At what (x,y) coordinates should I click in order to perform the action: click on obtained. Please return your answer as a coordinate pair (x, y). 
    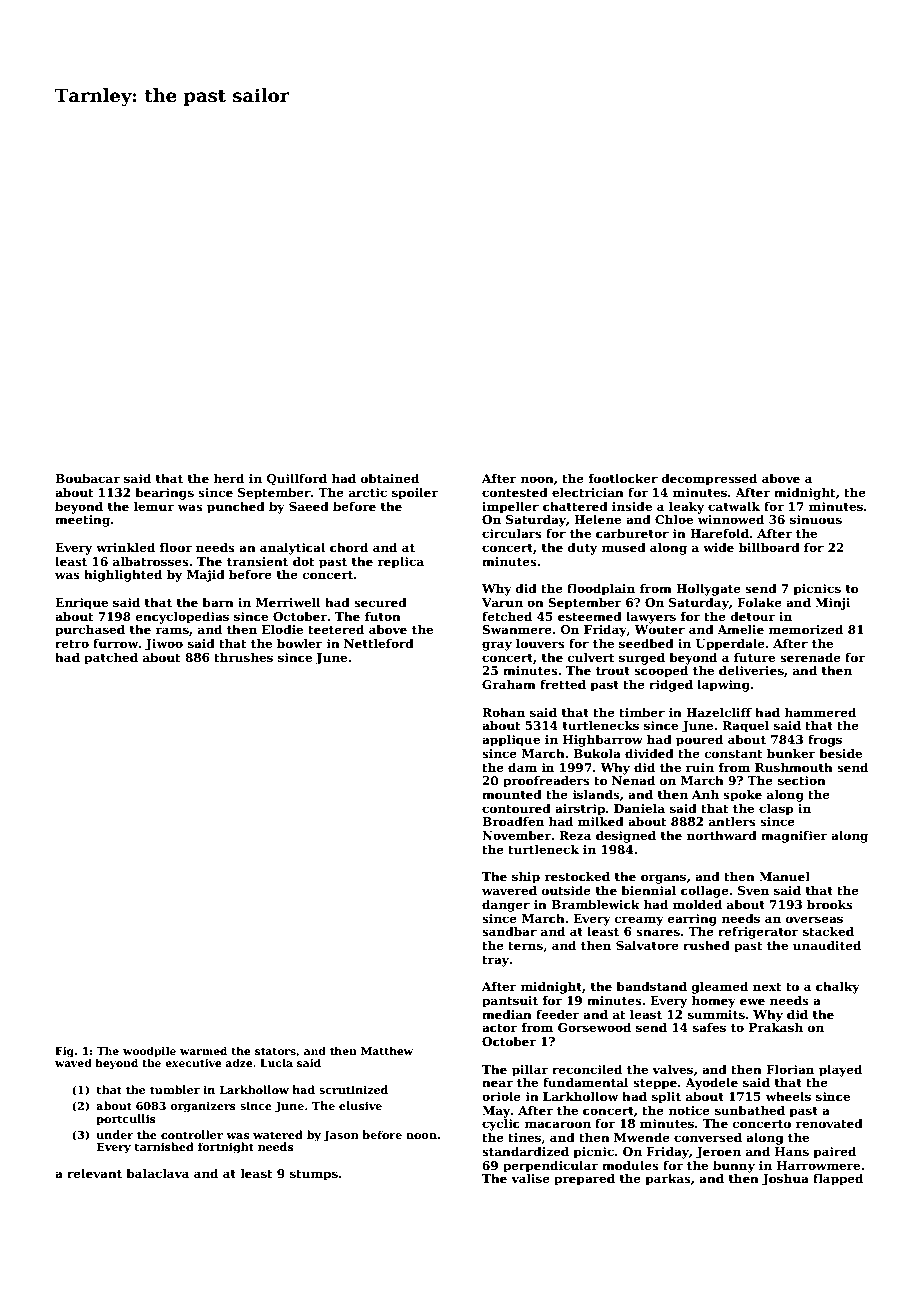
    Looking at the image, I should click on (390, 478).
